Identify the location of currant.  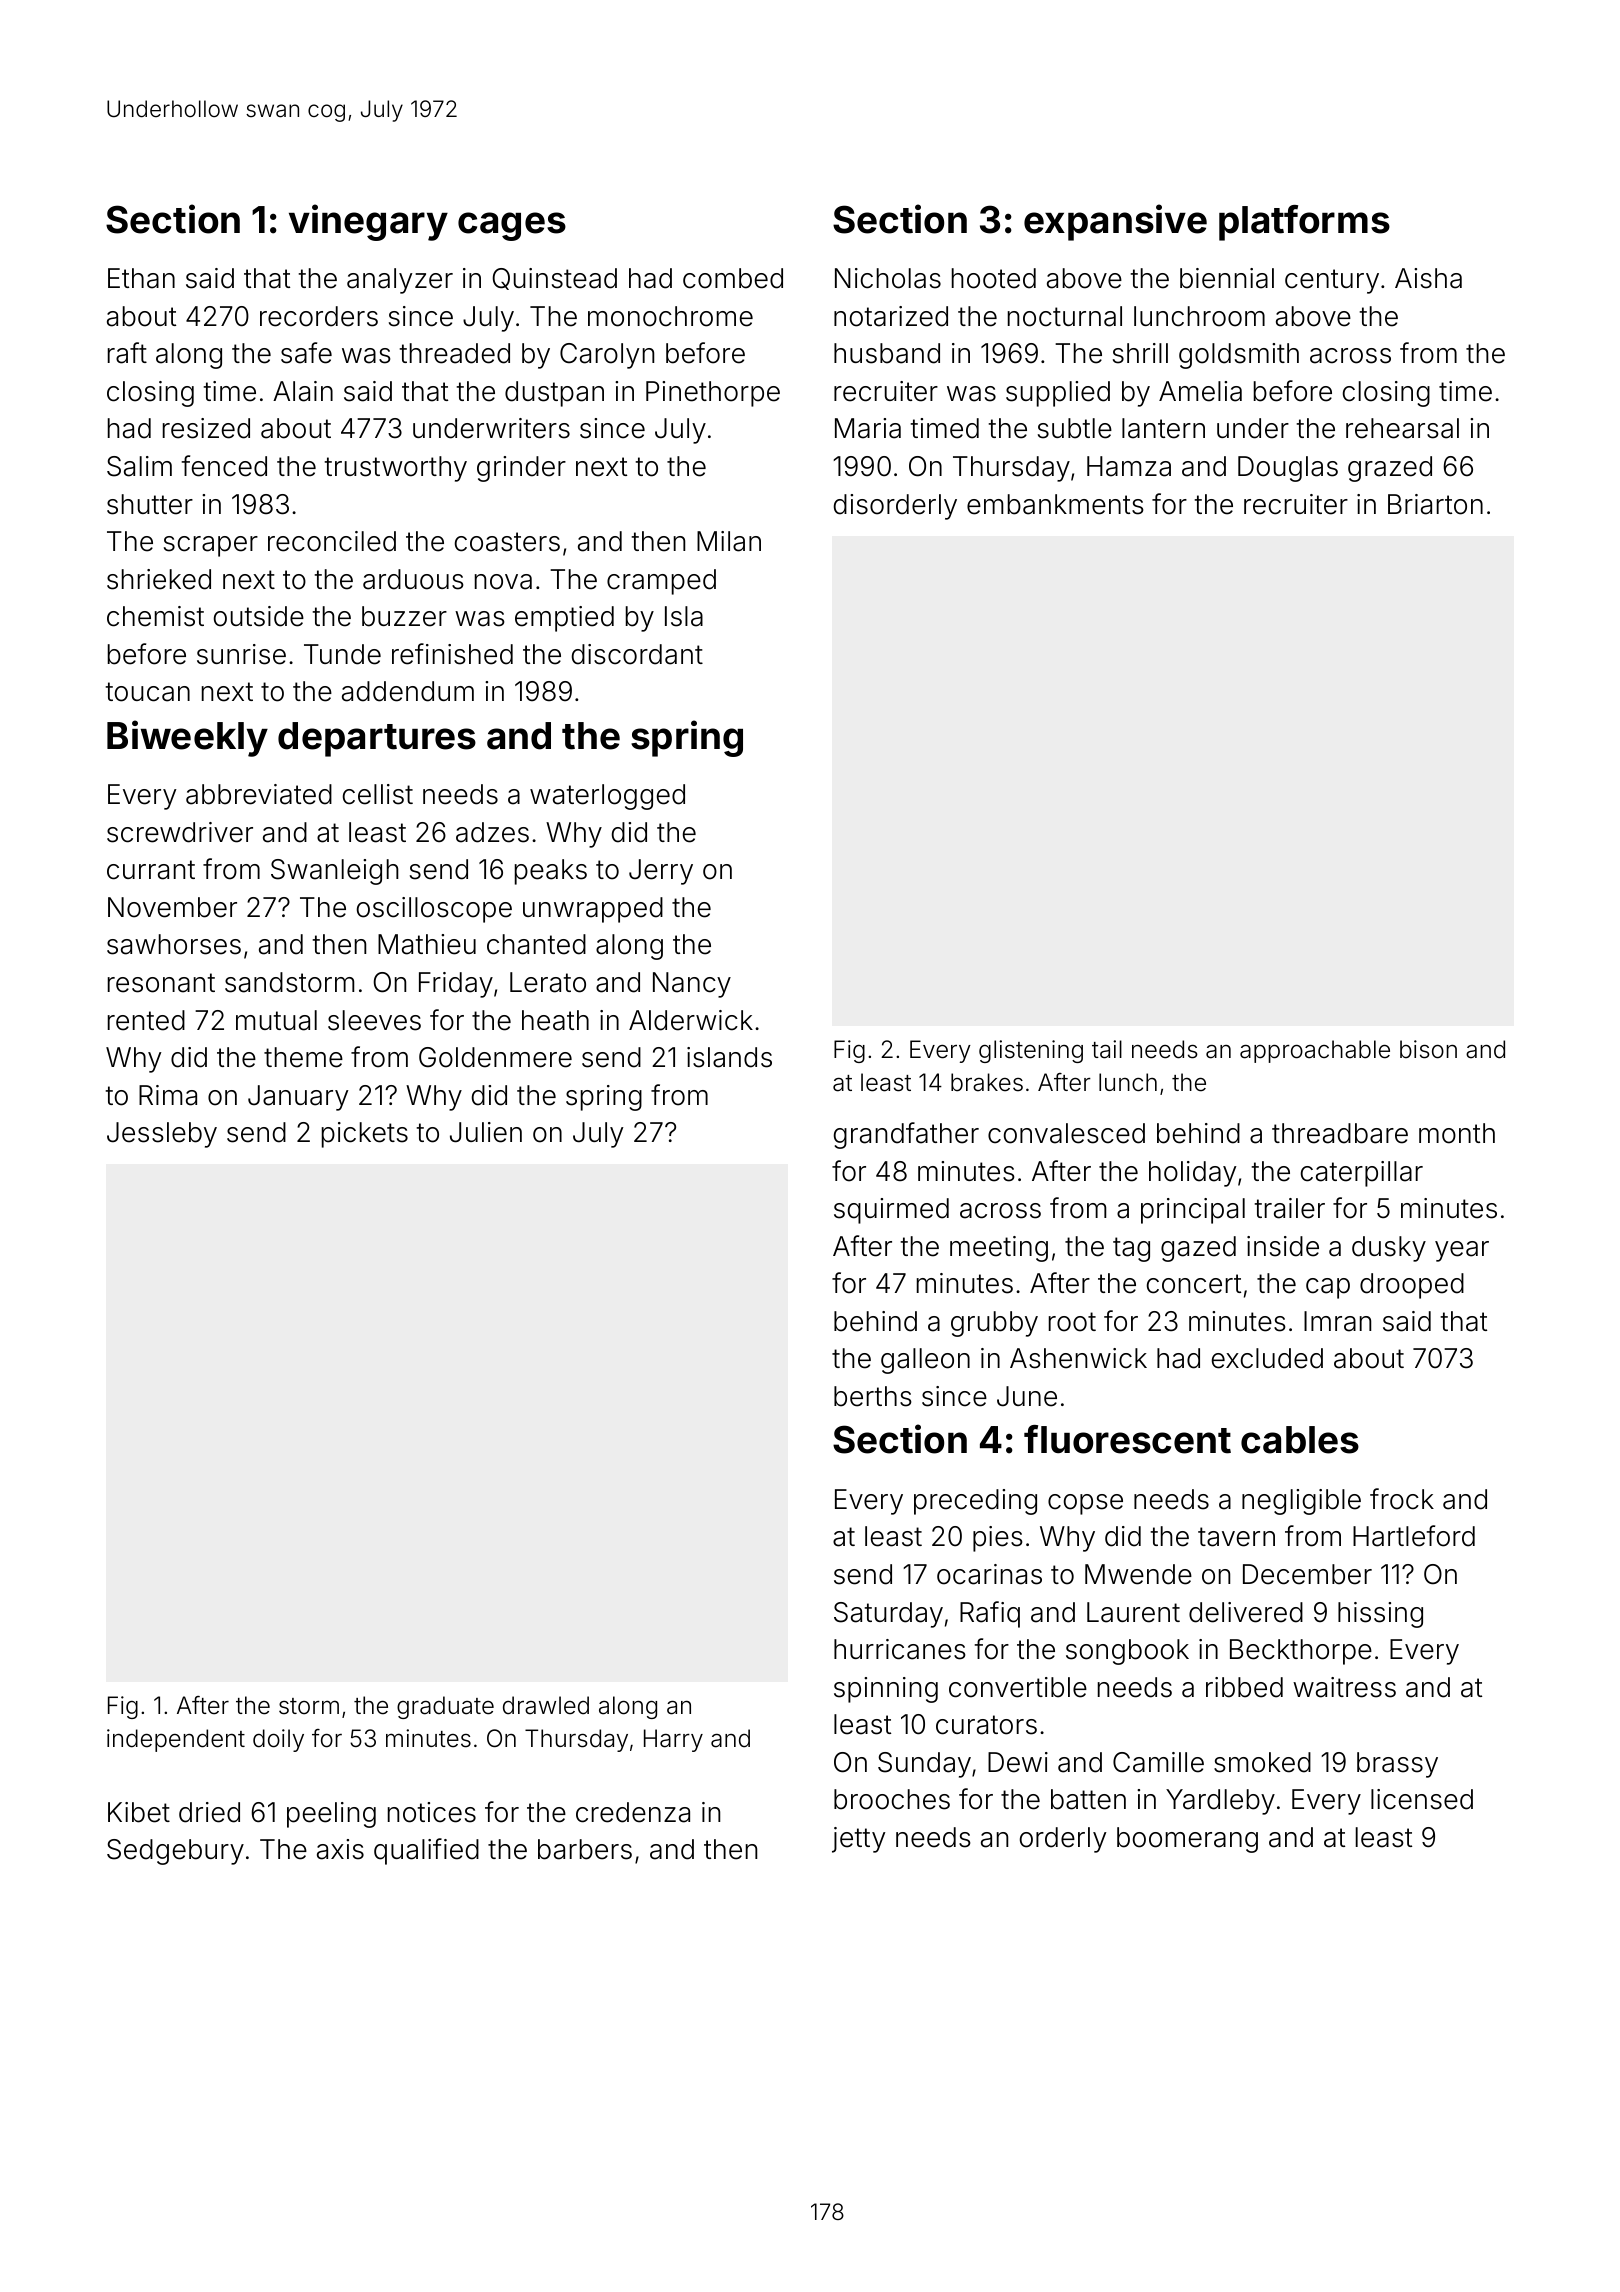
(151, 870).
